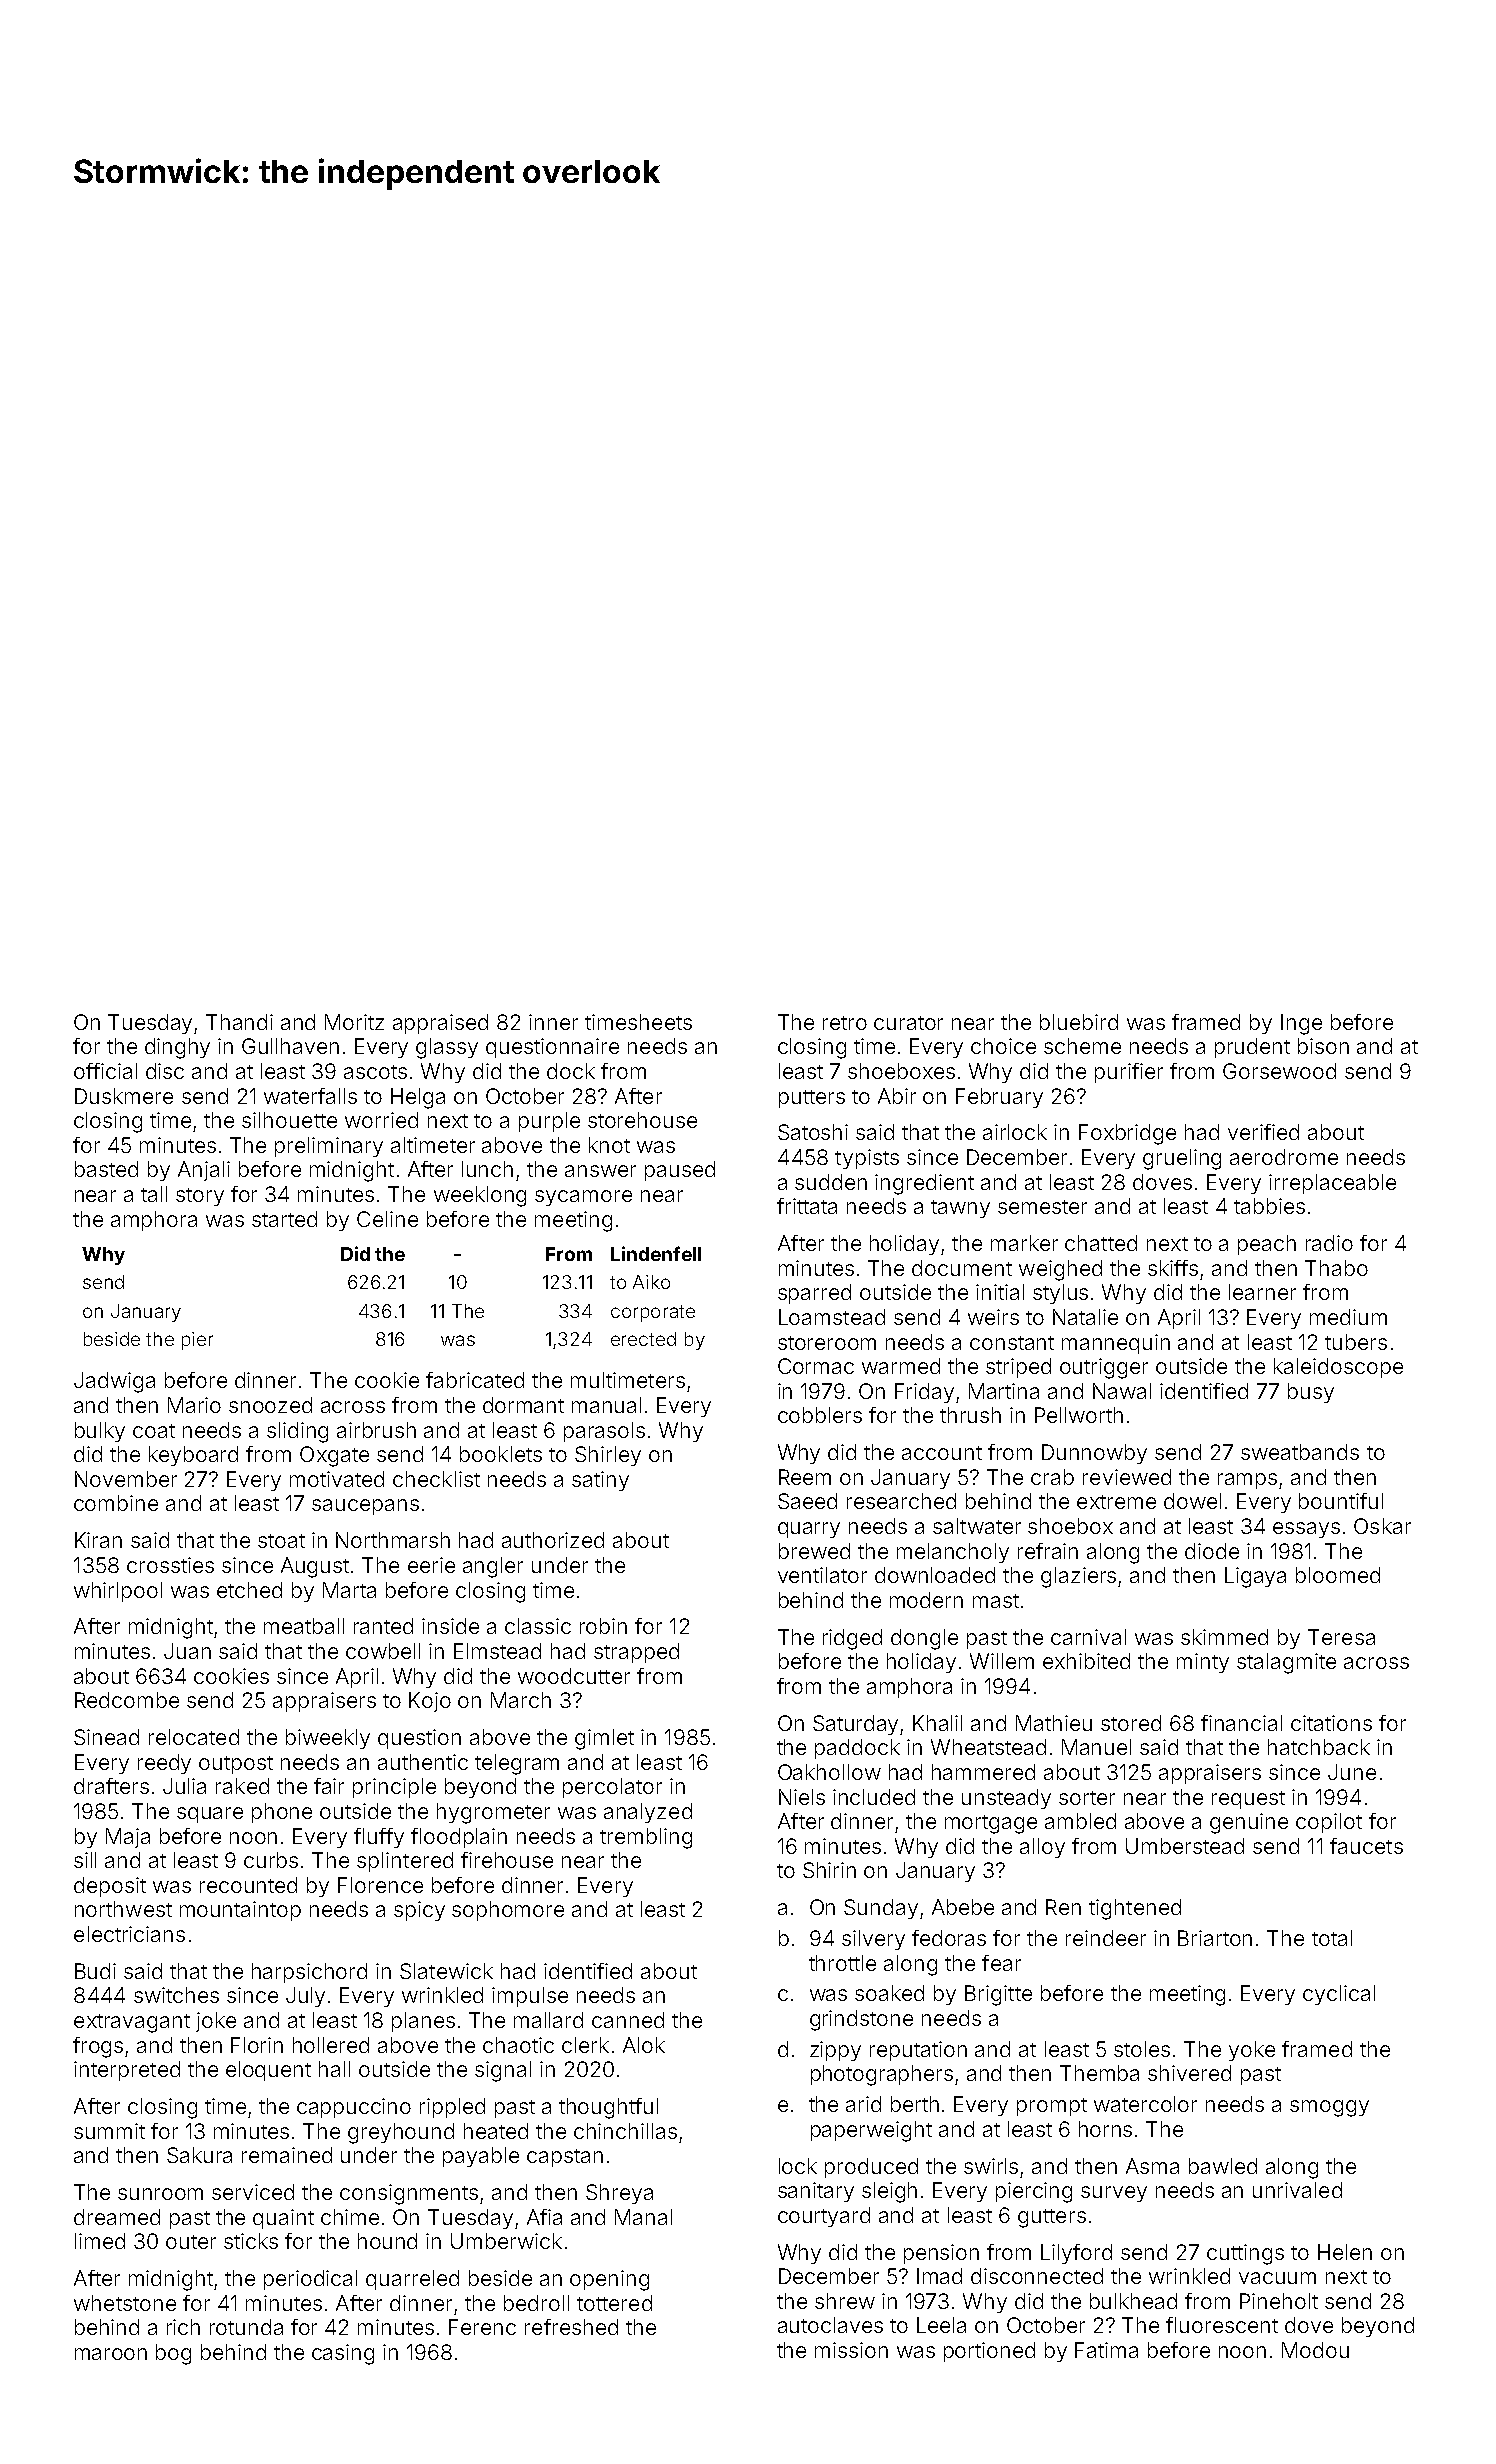  Describe the element at coordinates (271, 1860) in the screenshot. I see `curbs` at that location.
